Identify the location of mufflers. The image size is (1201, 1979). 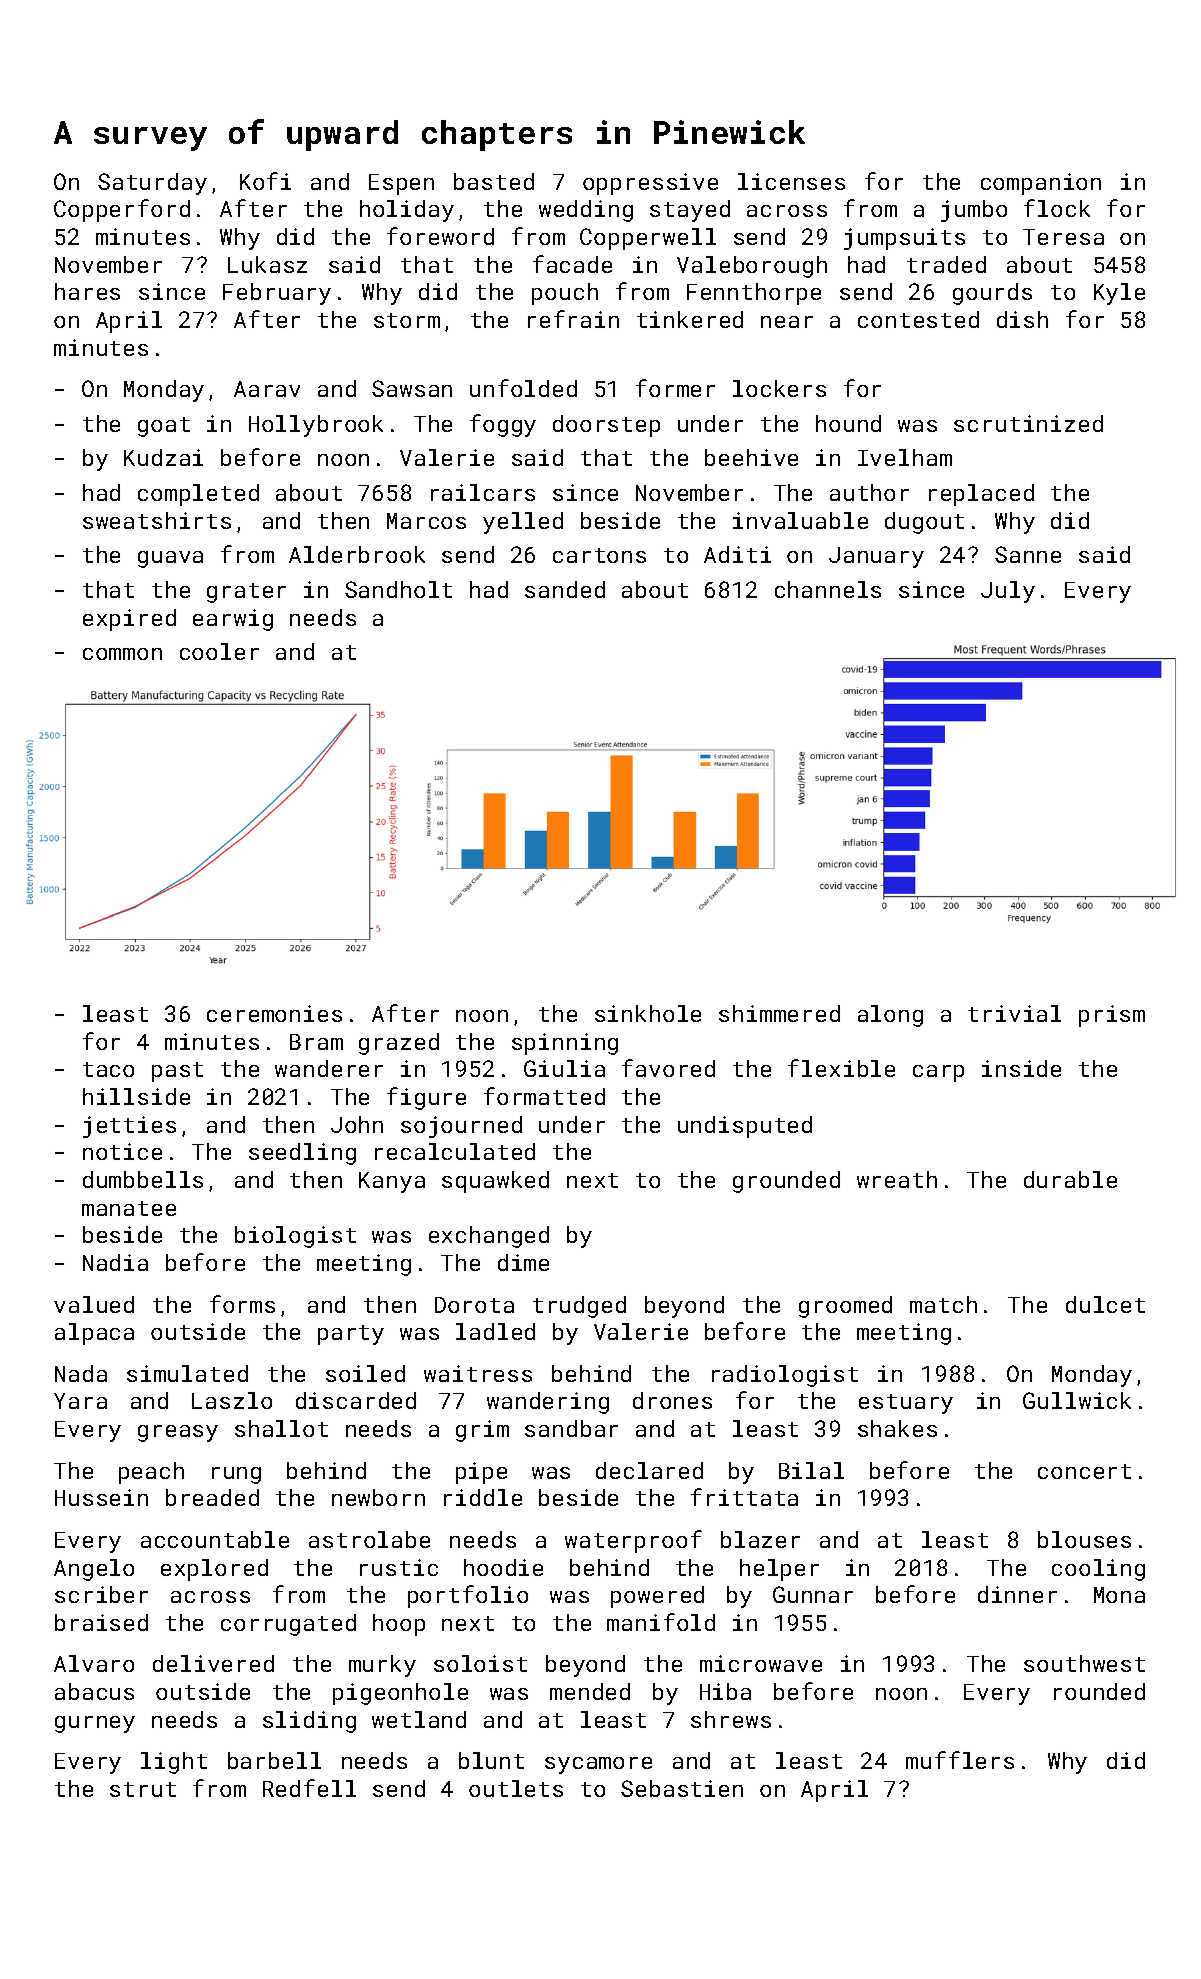
(960, 1760).
